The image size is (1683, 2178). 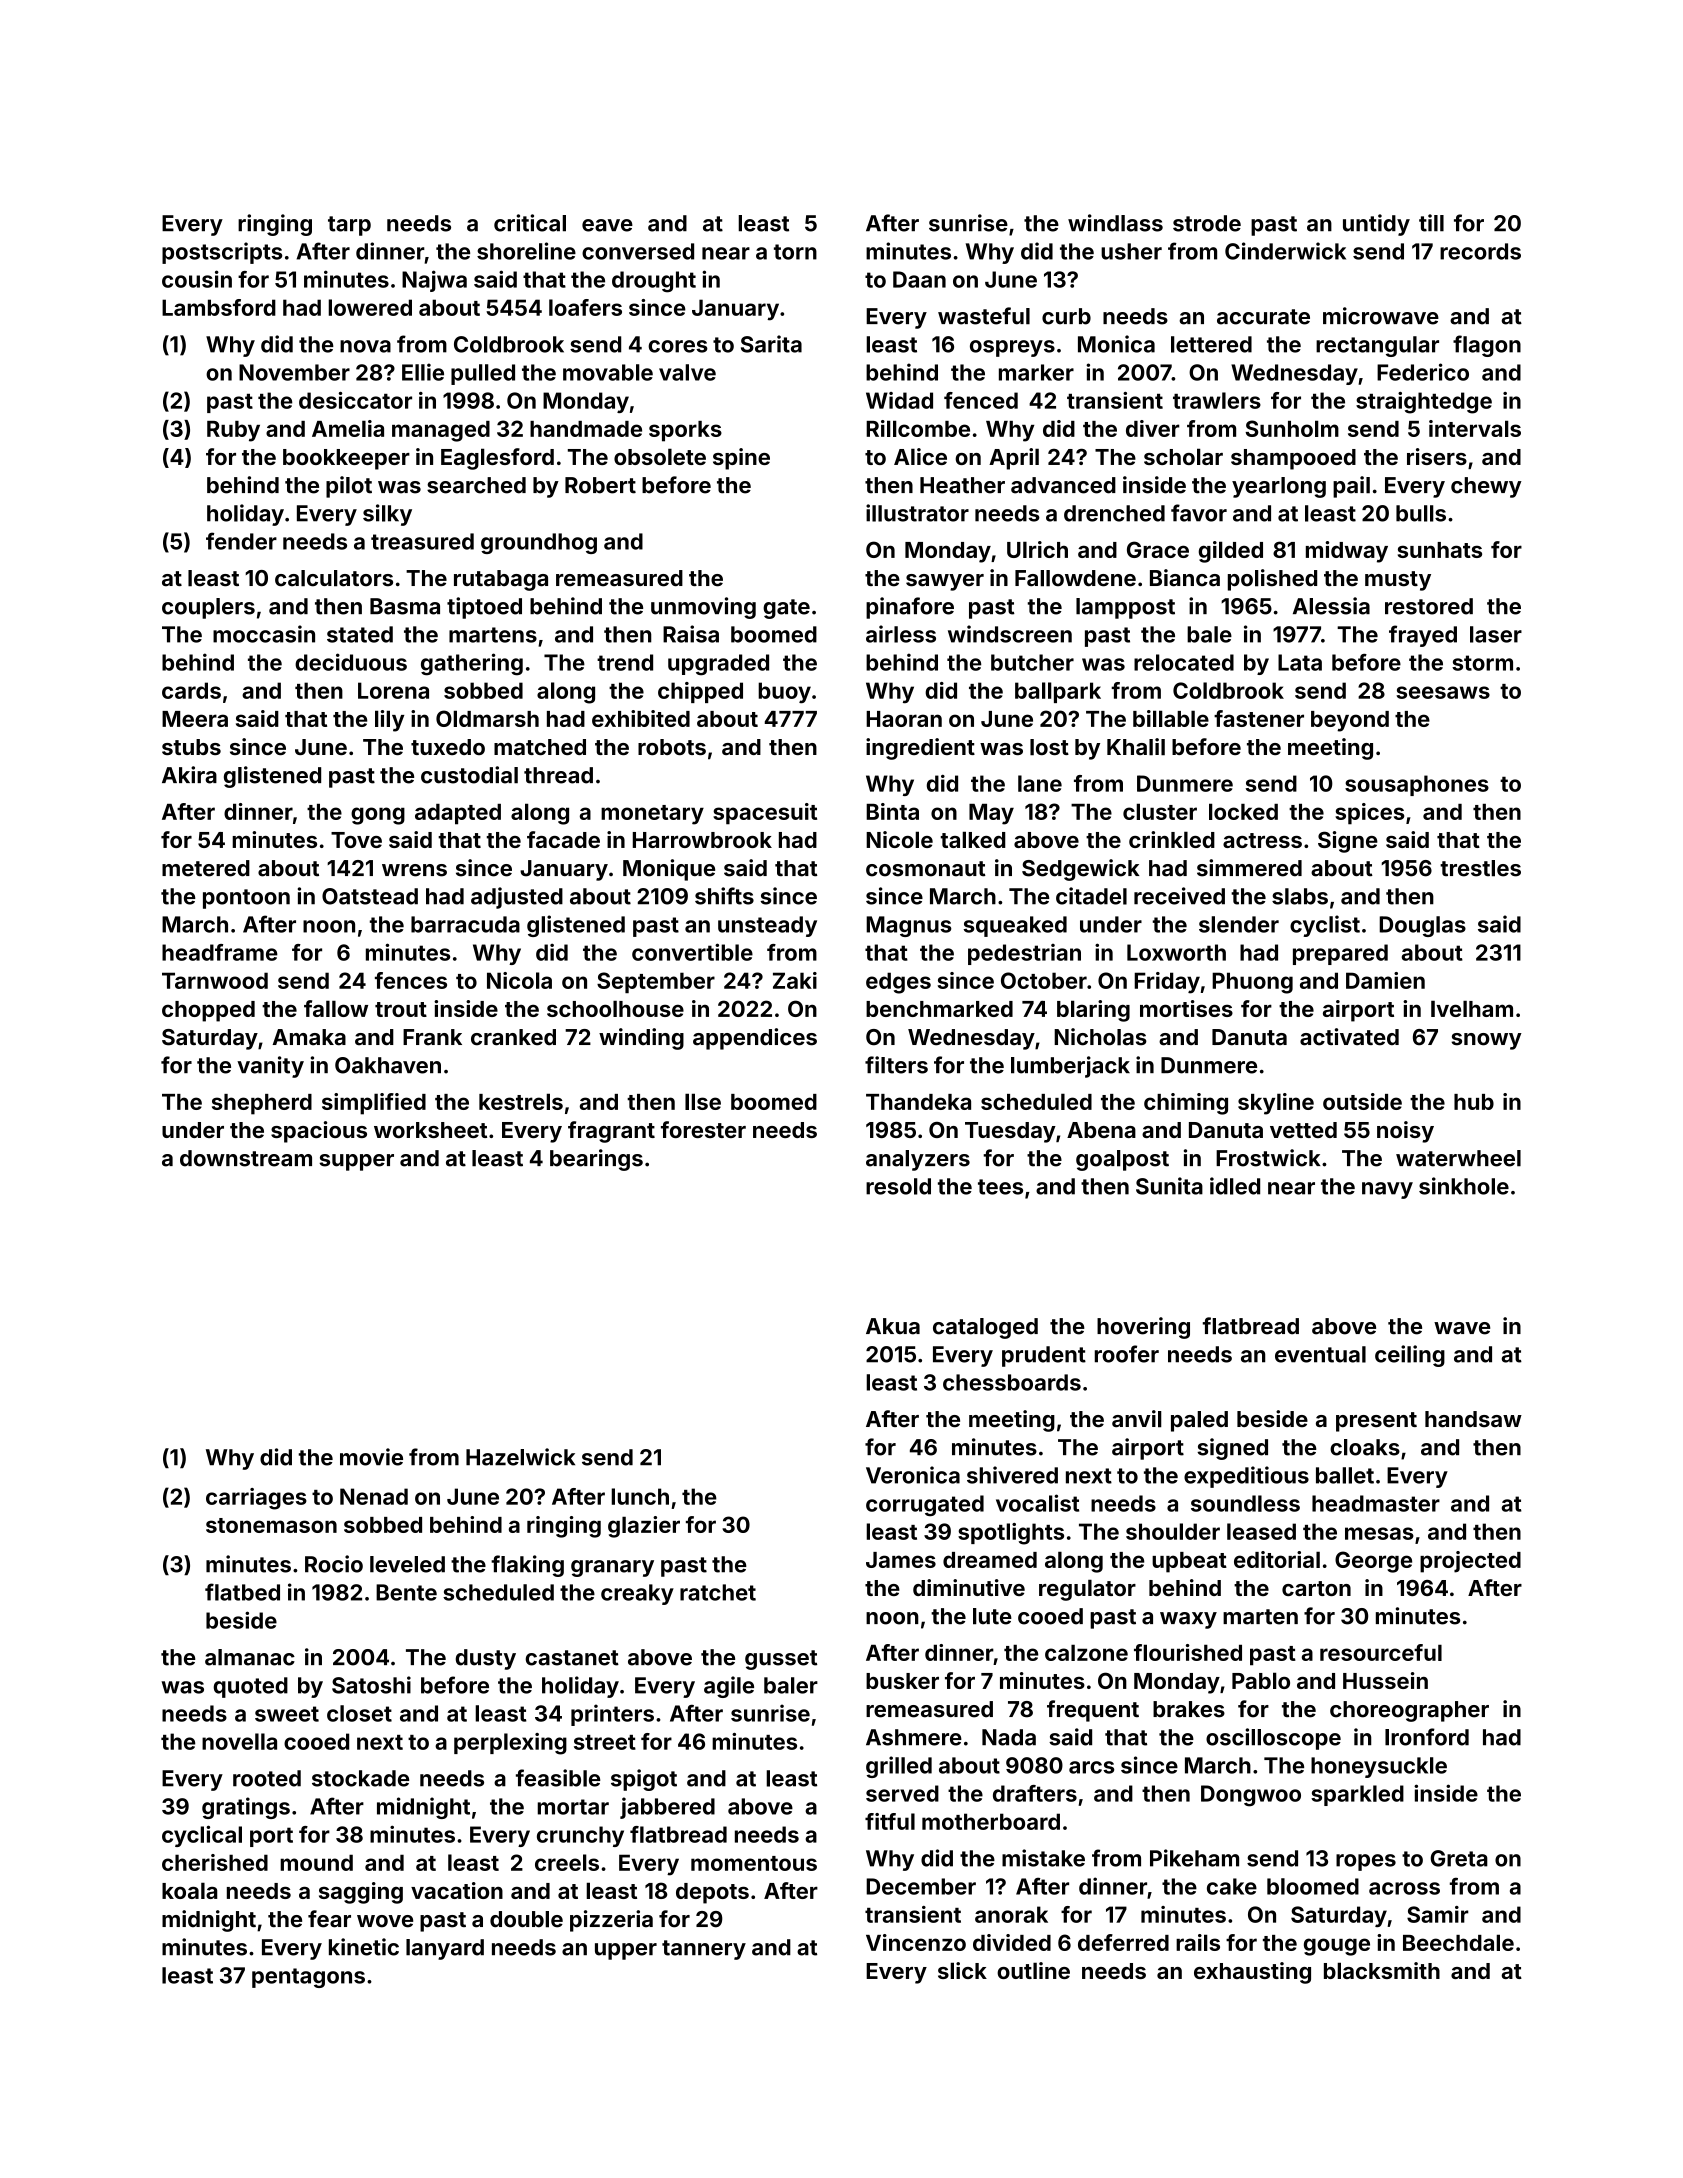 I want to click on fender, so click(x=241, y=541).
